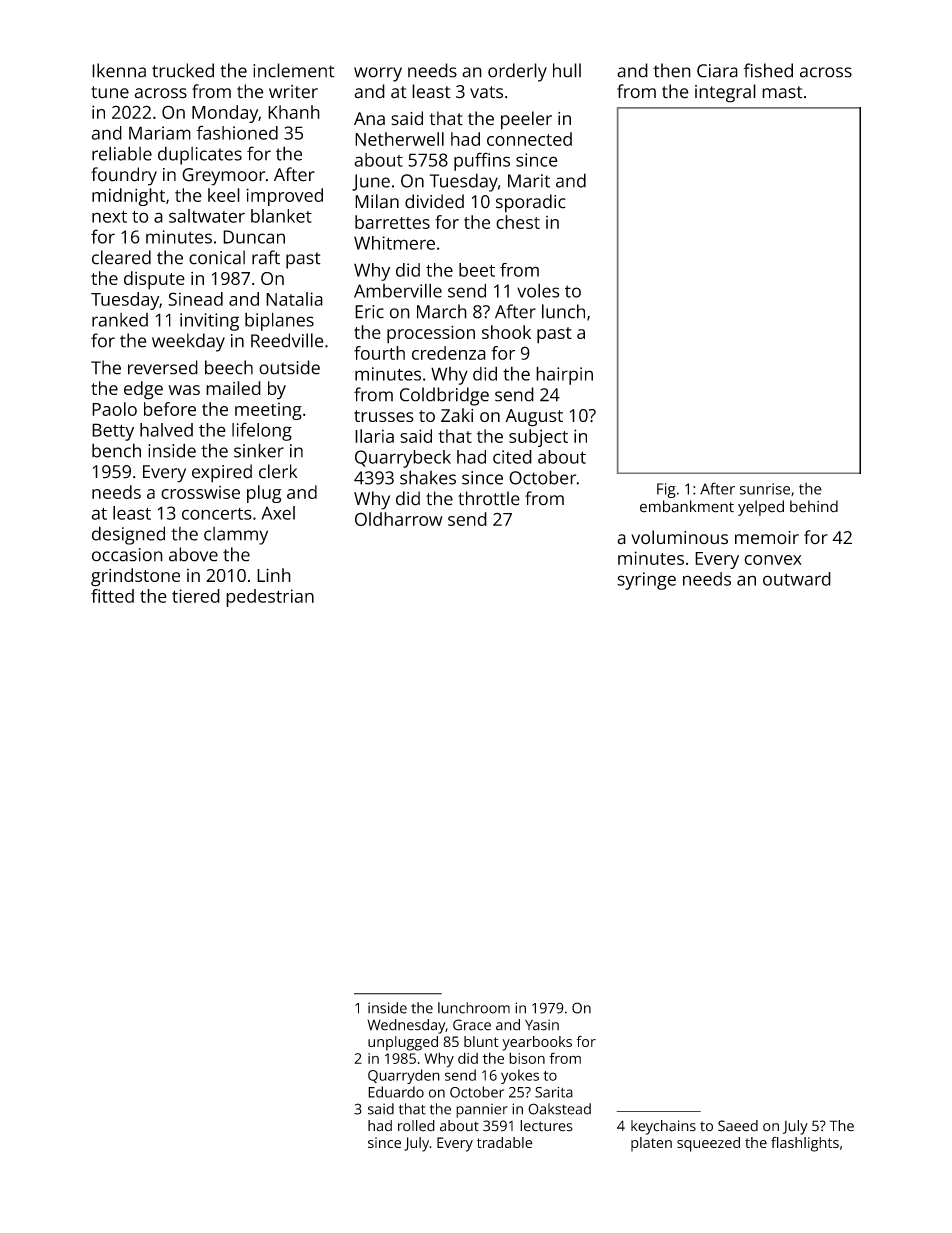 This page has height=1233, width=952. What do you see at coordinates (200, 492) in the page?
I see `crosswise` at bounding box center [200, 492].
